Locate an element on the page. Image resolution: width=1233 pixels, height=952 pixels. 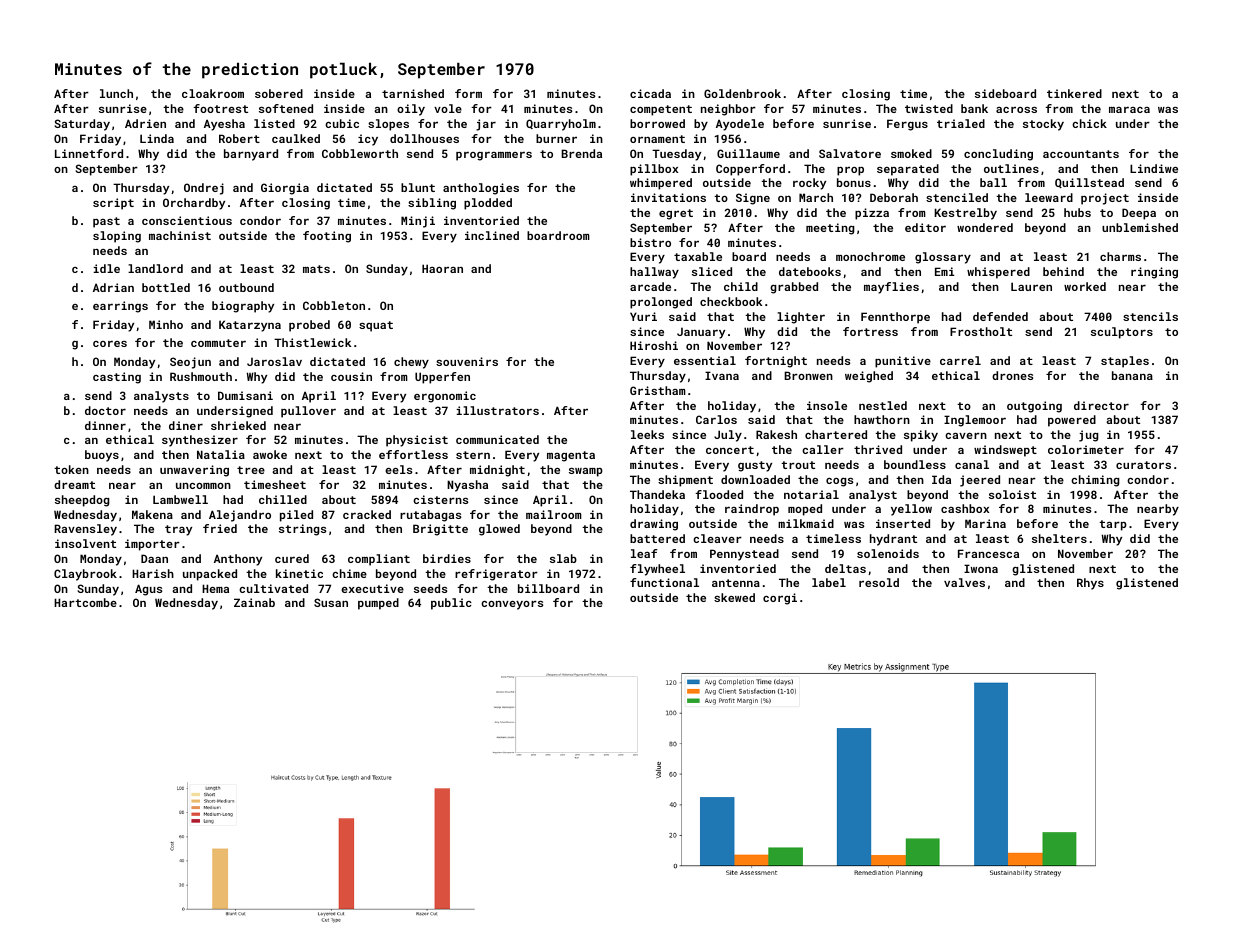
Linda is located at coordinates (157, 138).
